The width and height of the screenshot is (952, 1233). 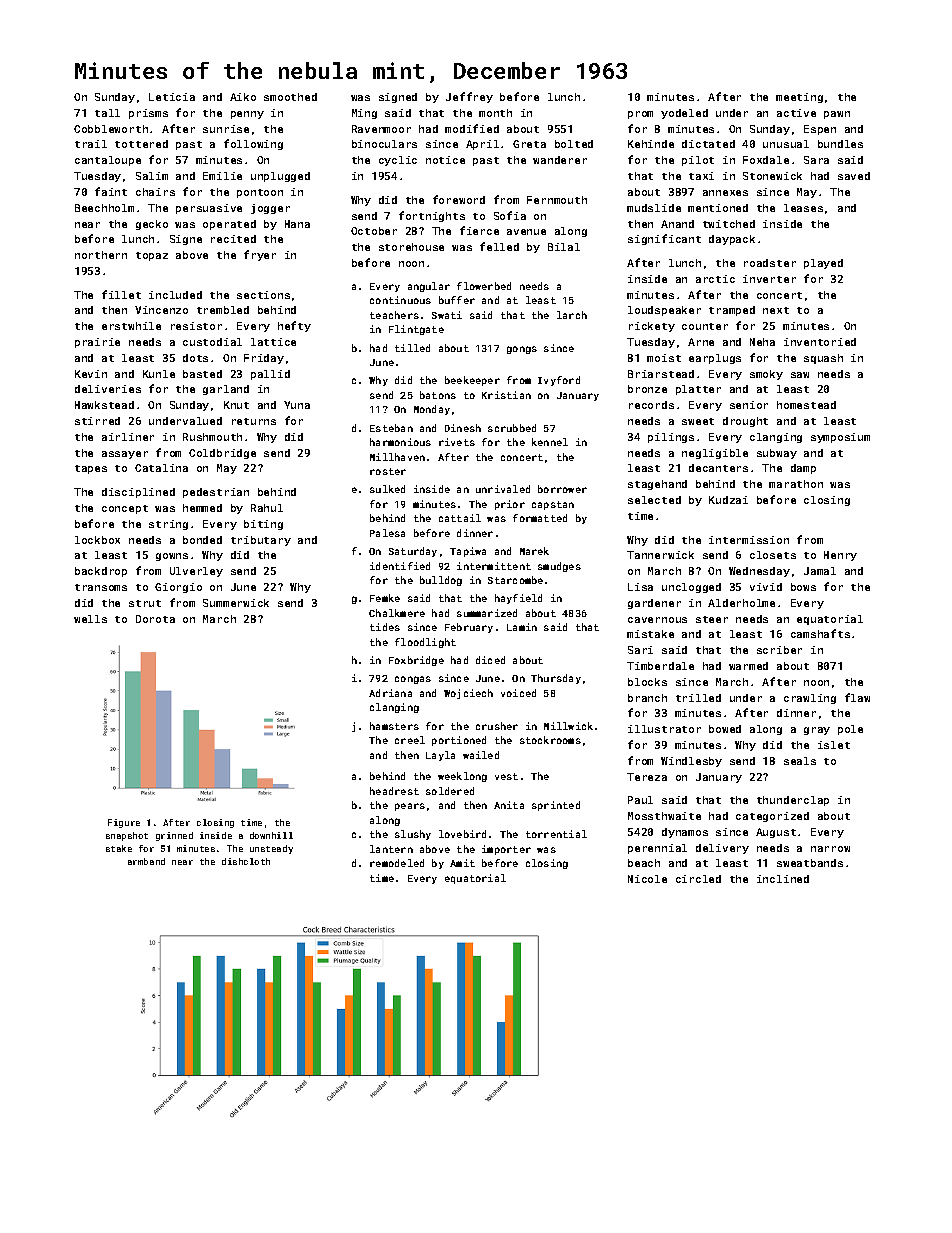 What do you see at coordinates (564, 247) in the screenshot?
I see `Bilal` at bounding box center [564, 247].
